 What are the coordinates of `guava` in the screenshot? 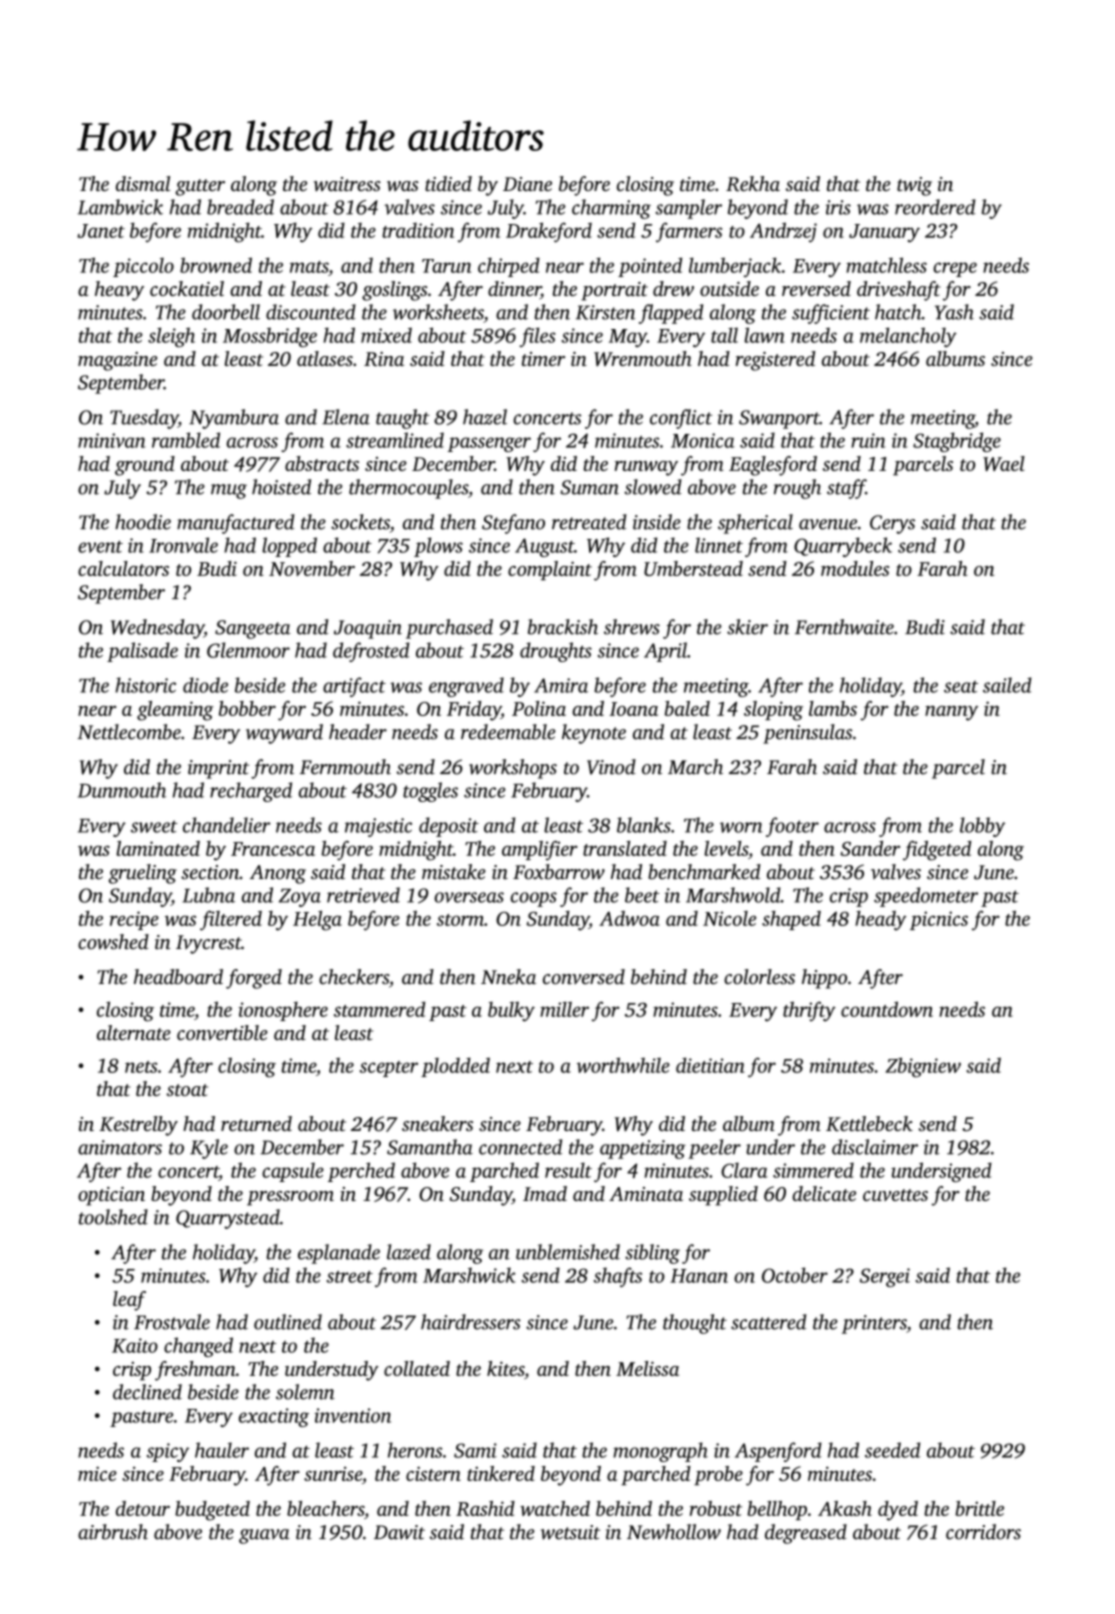 It's located at (264, 1536).
